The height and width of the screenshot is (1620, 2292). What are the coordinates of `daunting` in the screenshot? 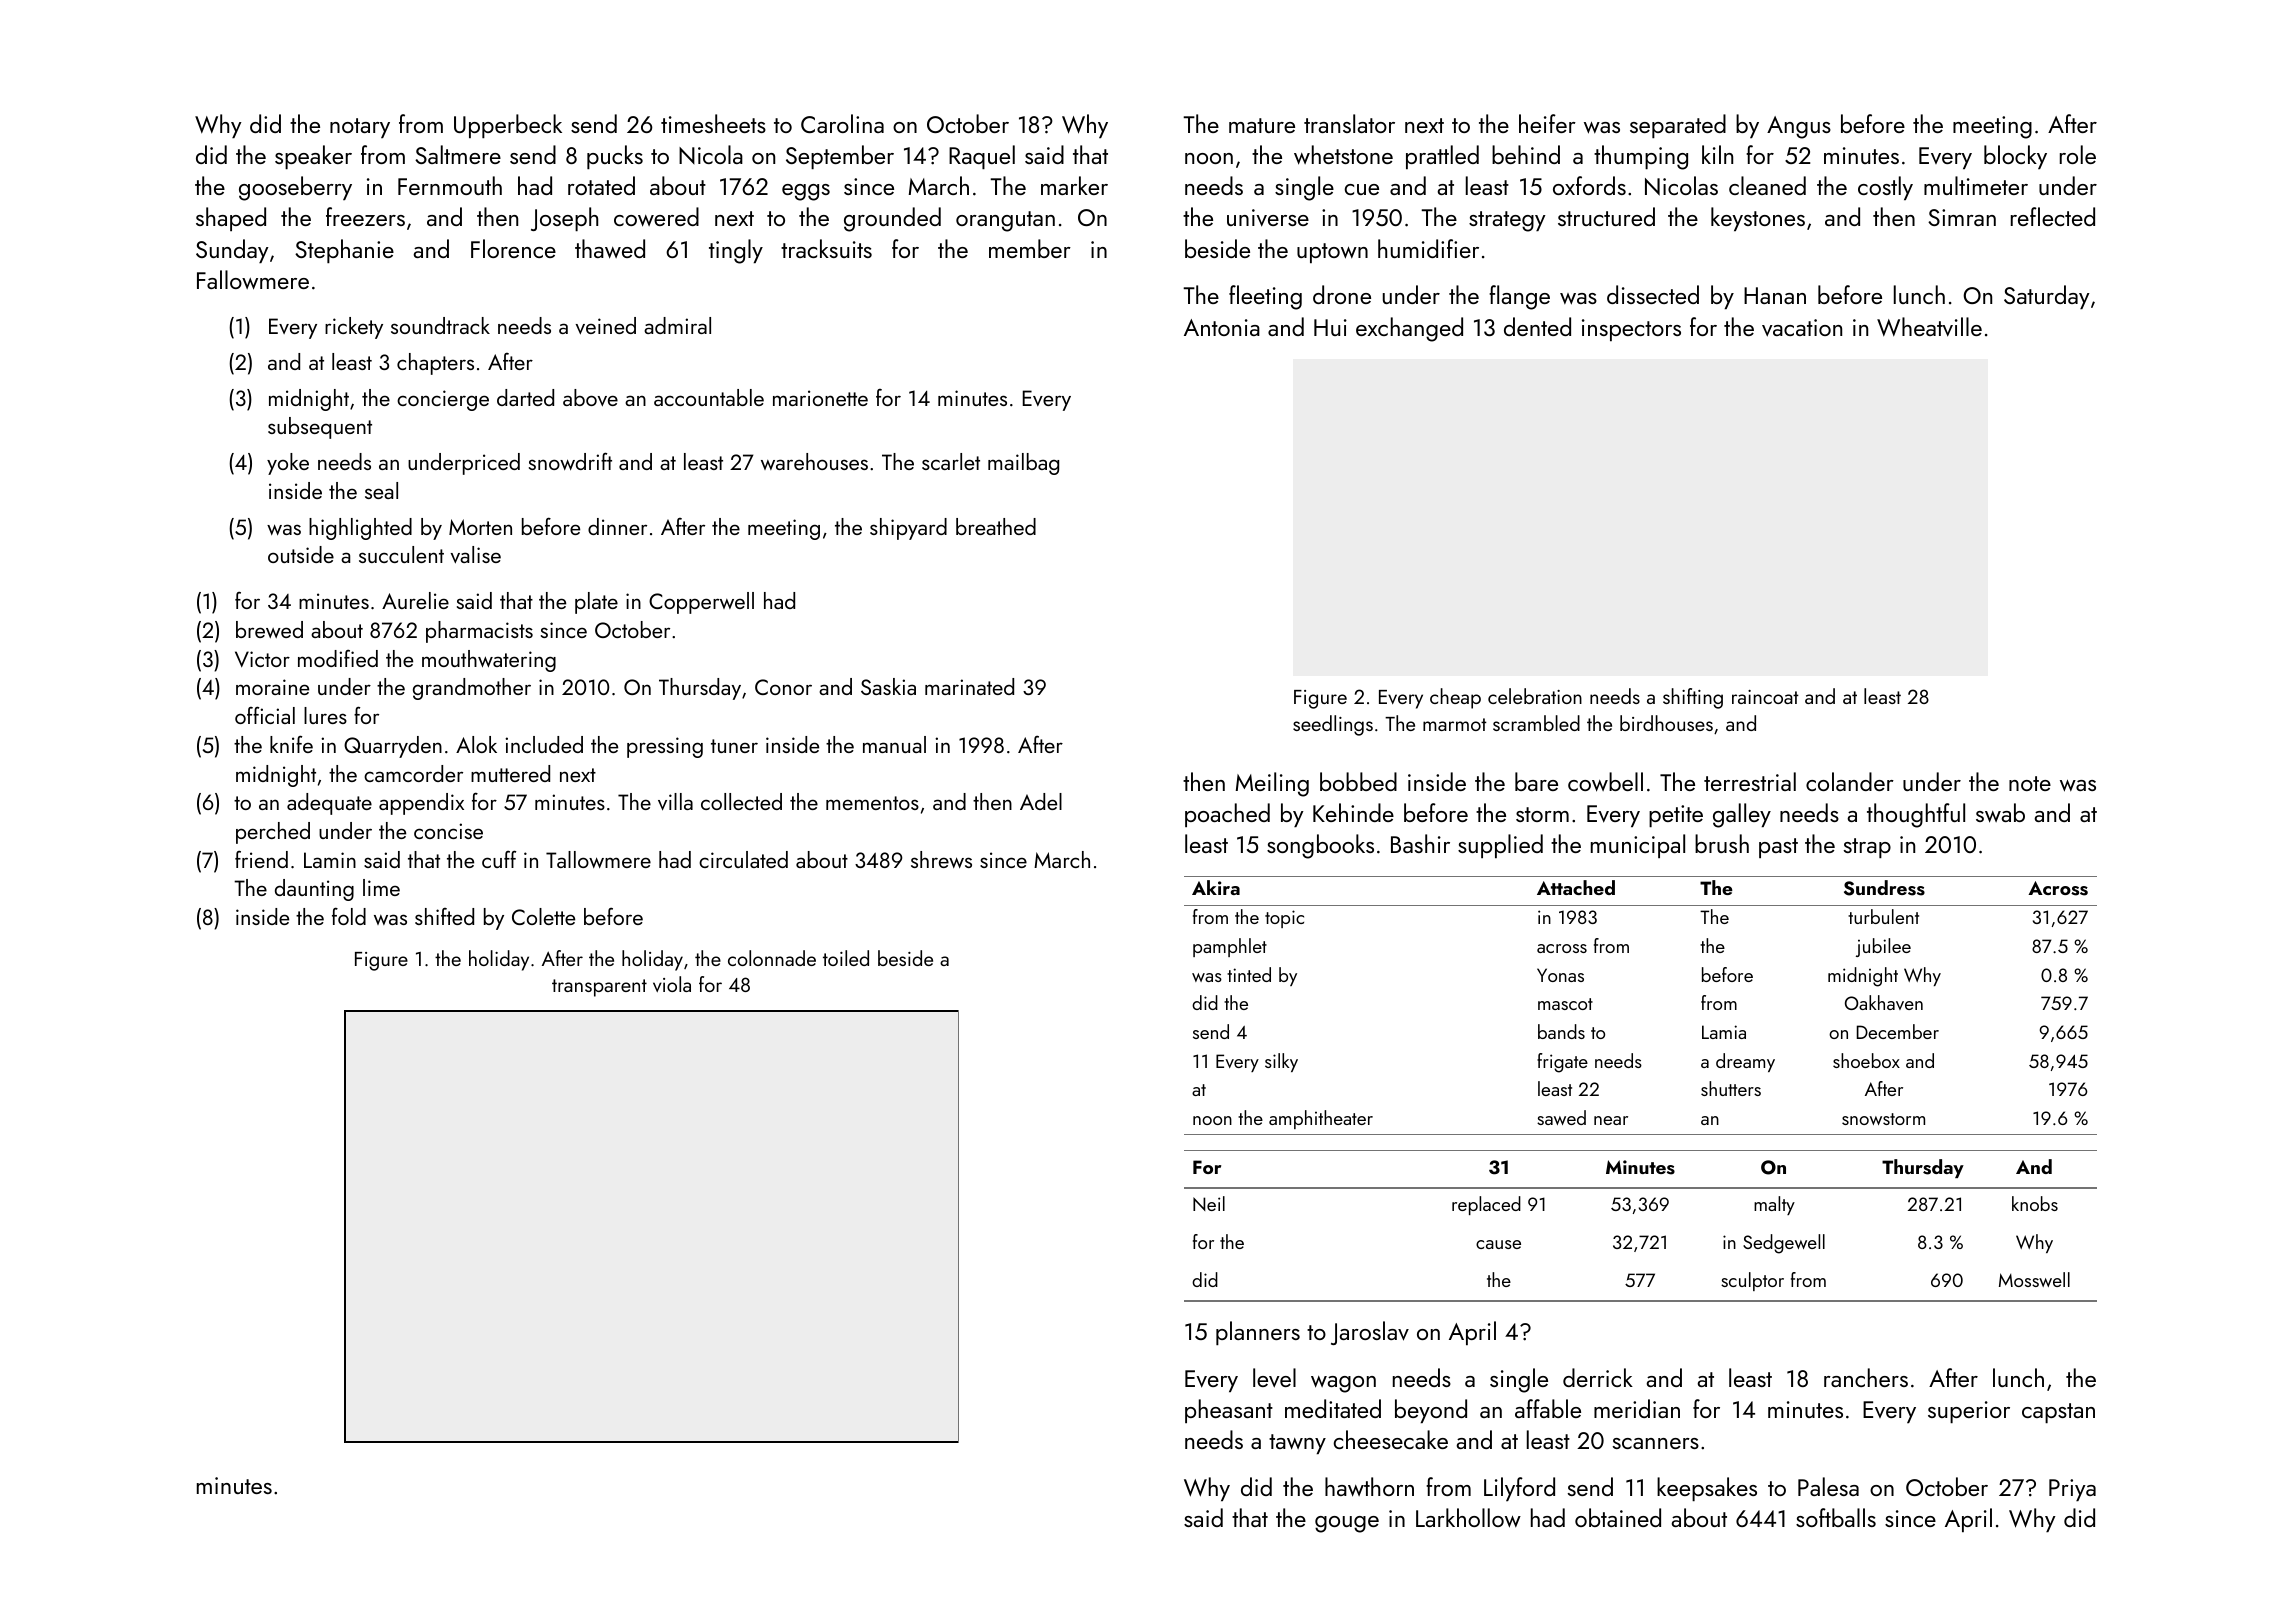 It's located at (314, 890).
